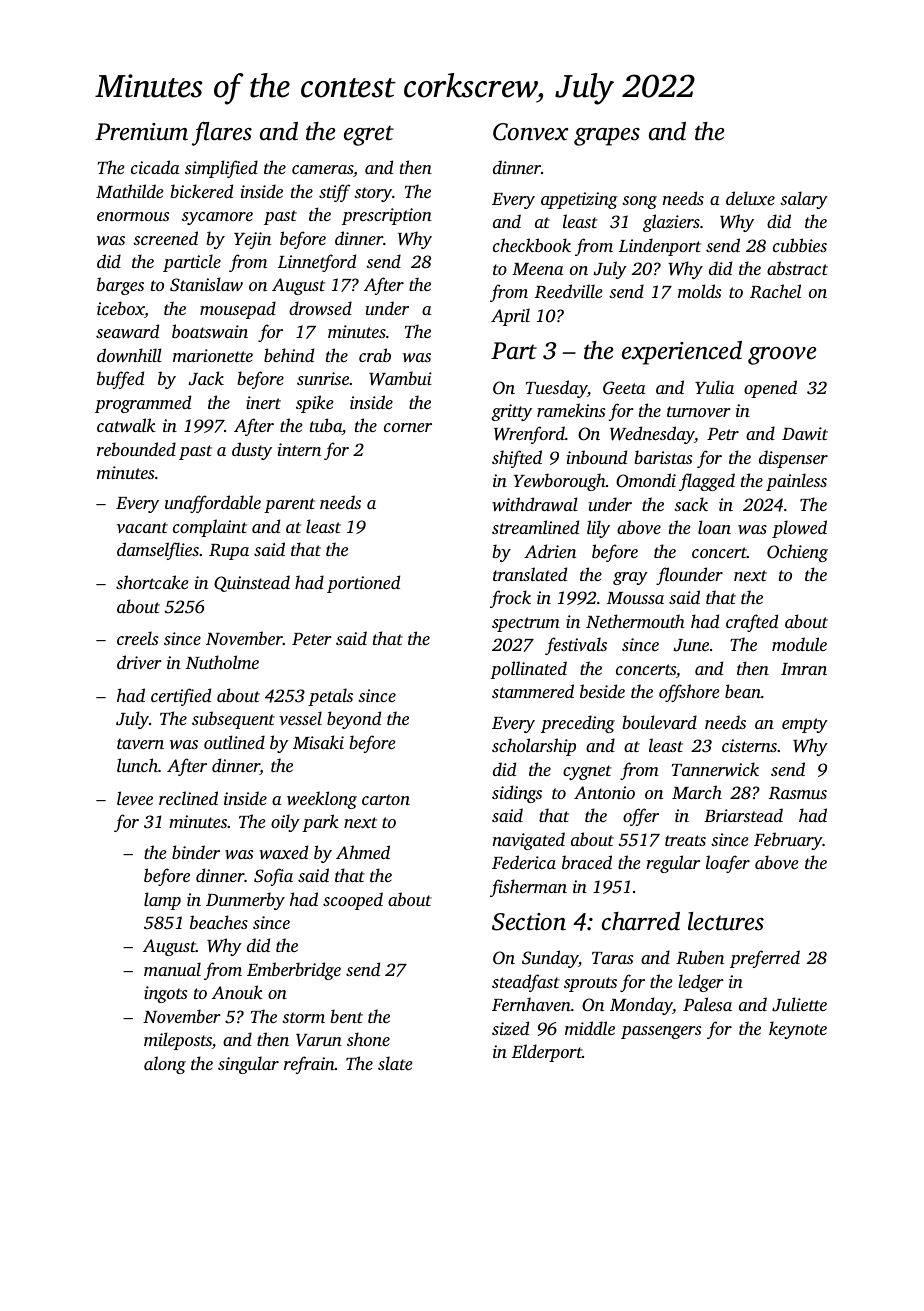 This image has height=1311, width=924. I want to click on checkbook, so click(532, 245).
